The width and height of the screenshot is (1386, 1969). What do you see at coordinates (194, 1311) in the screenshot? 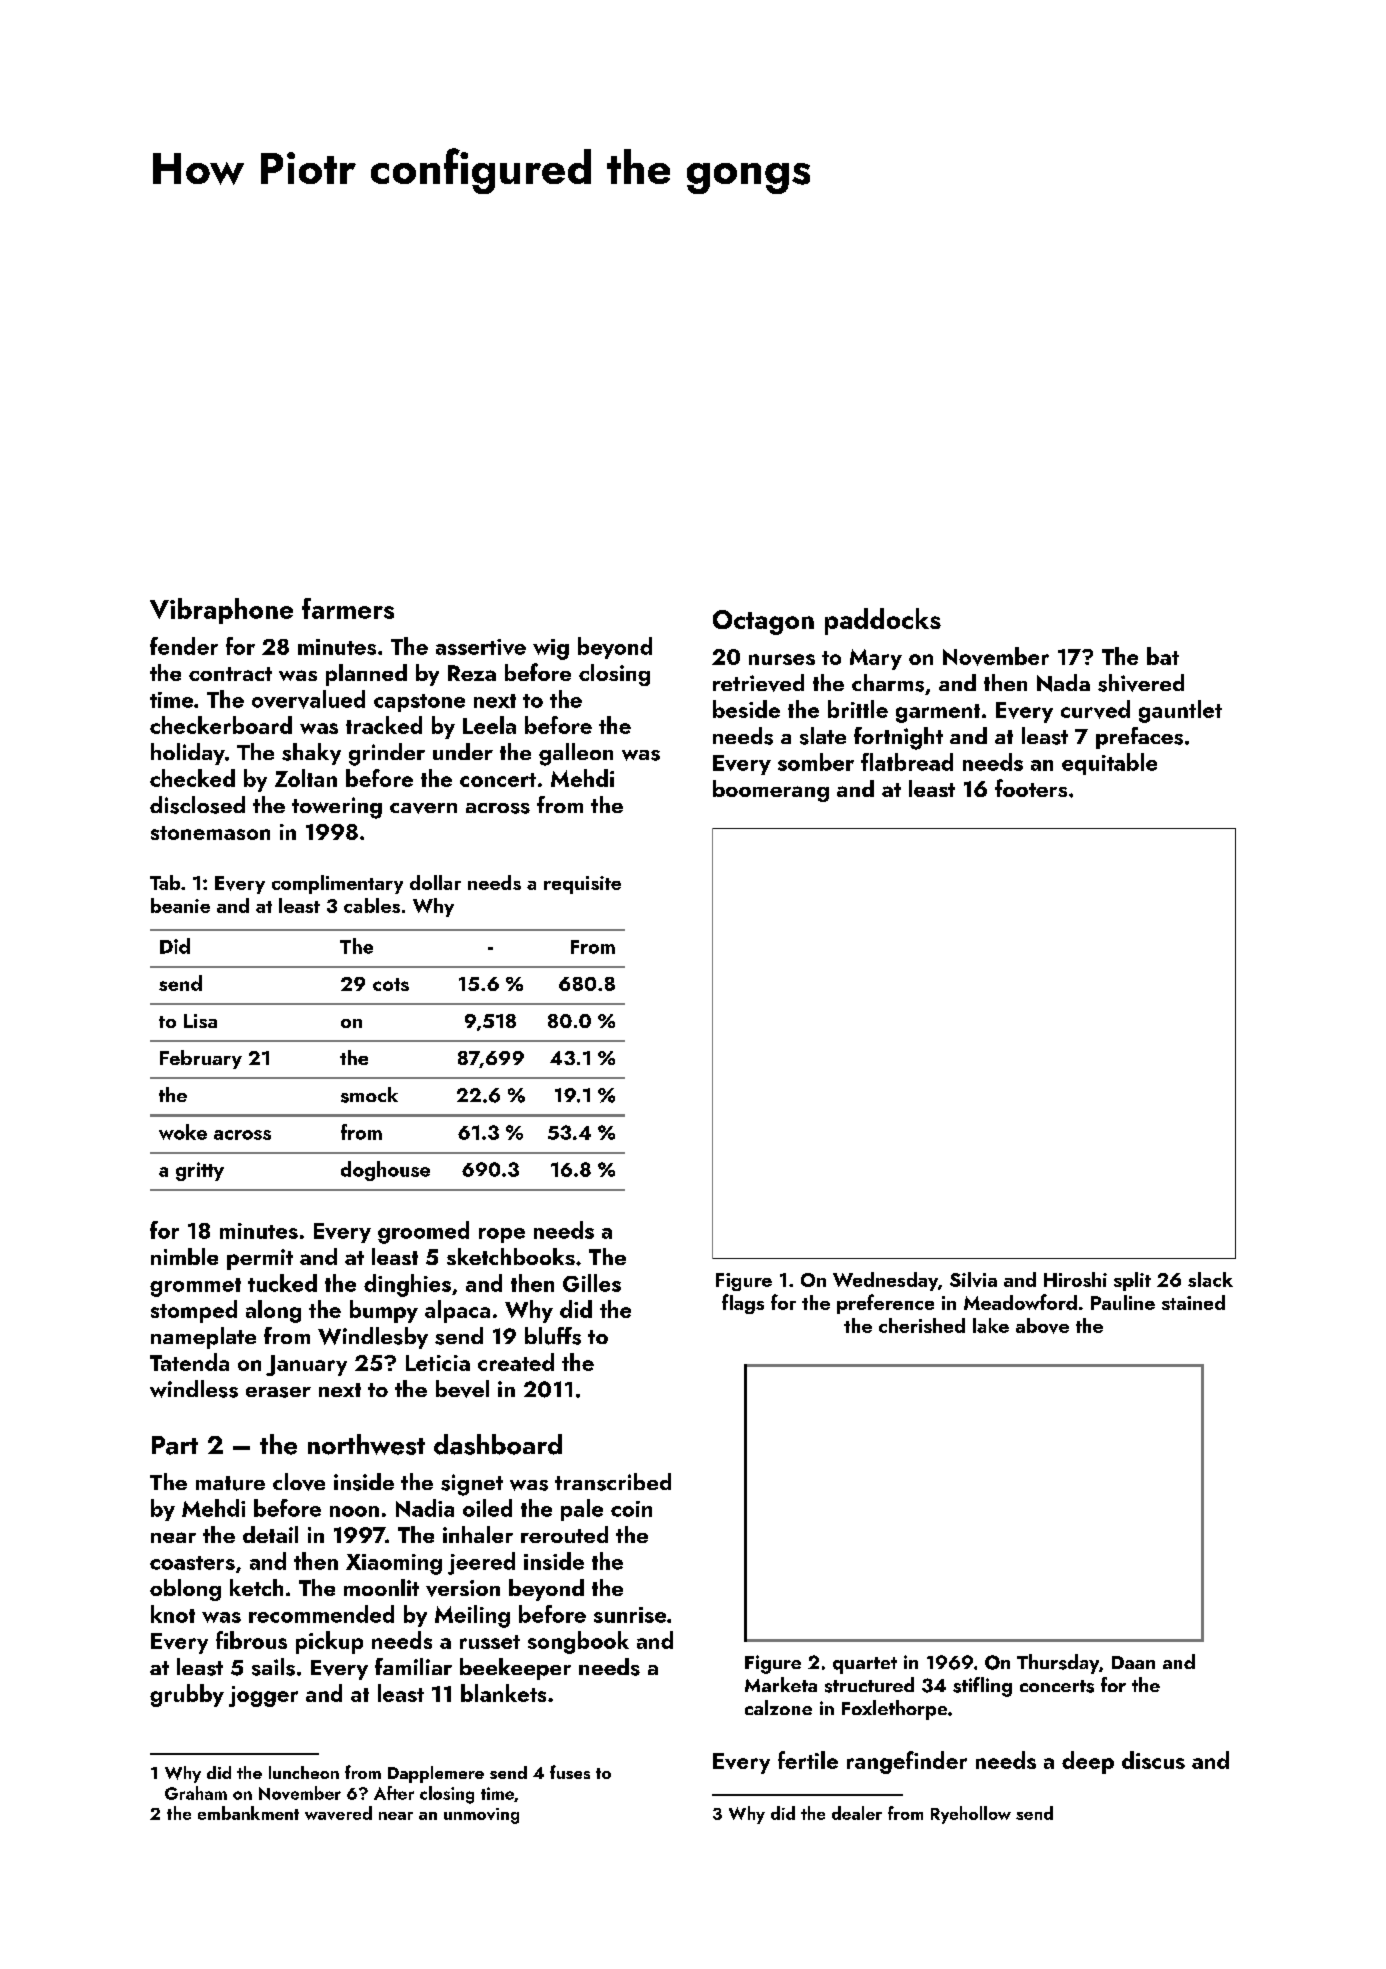
I see `stomped` at bounding box center [194, 1311].
